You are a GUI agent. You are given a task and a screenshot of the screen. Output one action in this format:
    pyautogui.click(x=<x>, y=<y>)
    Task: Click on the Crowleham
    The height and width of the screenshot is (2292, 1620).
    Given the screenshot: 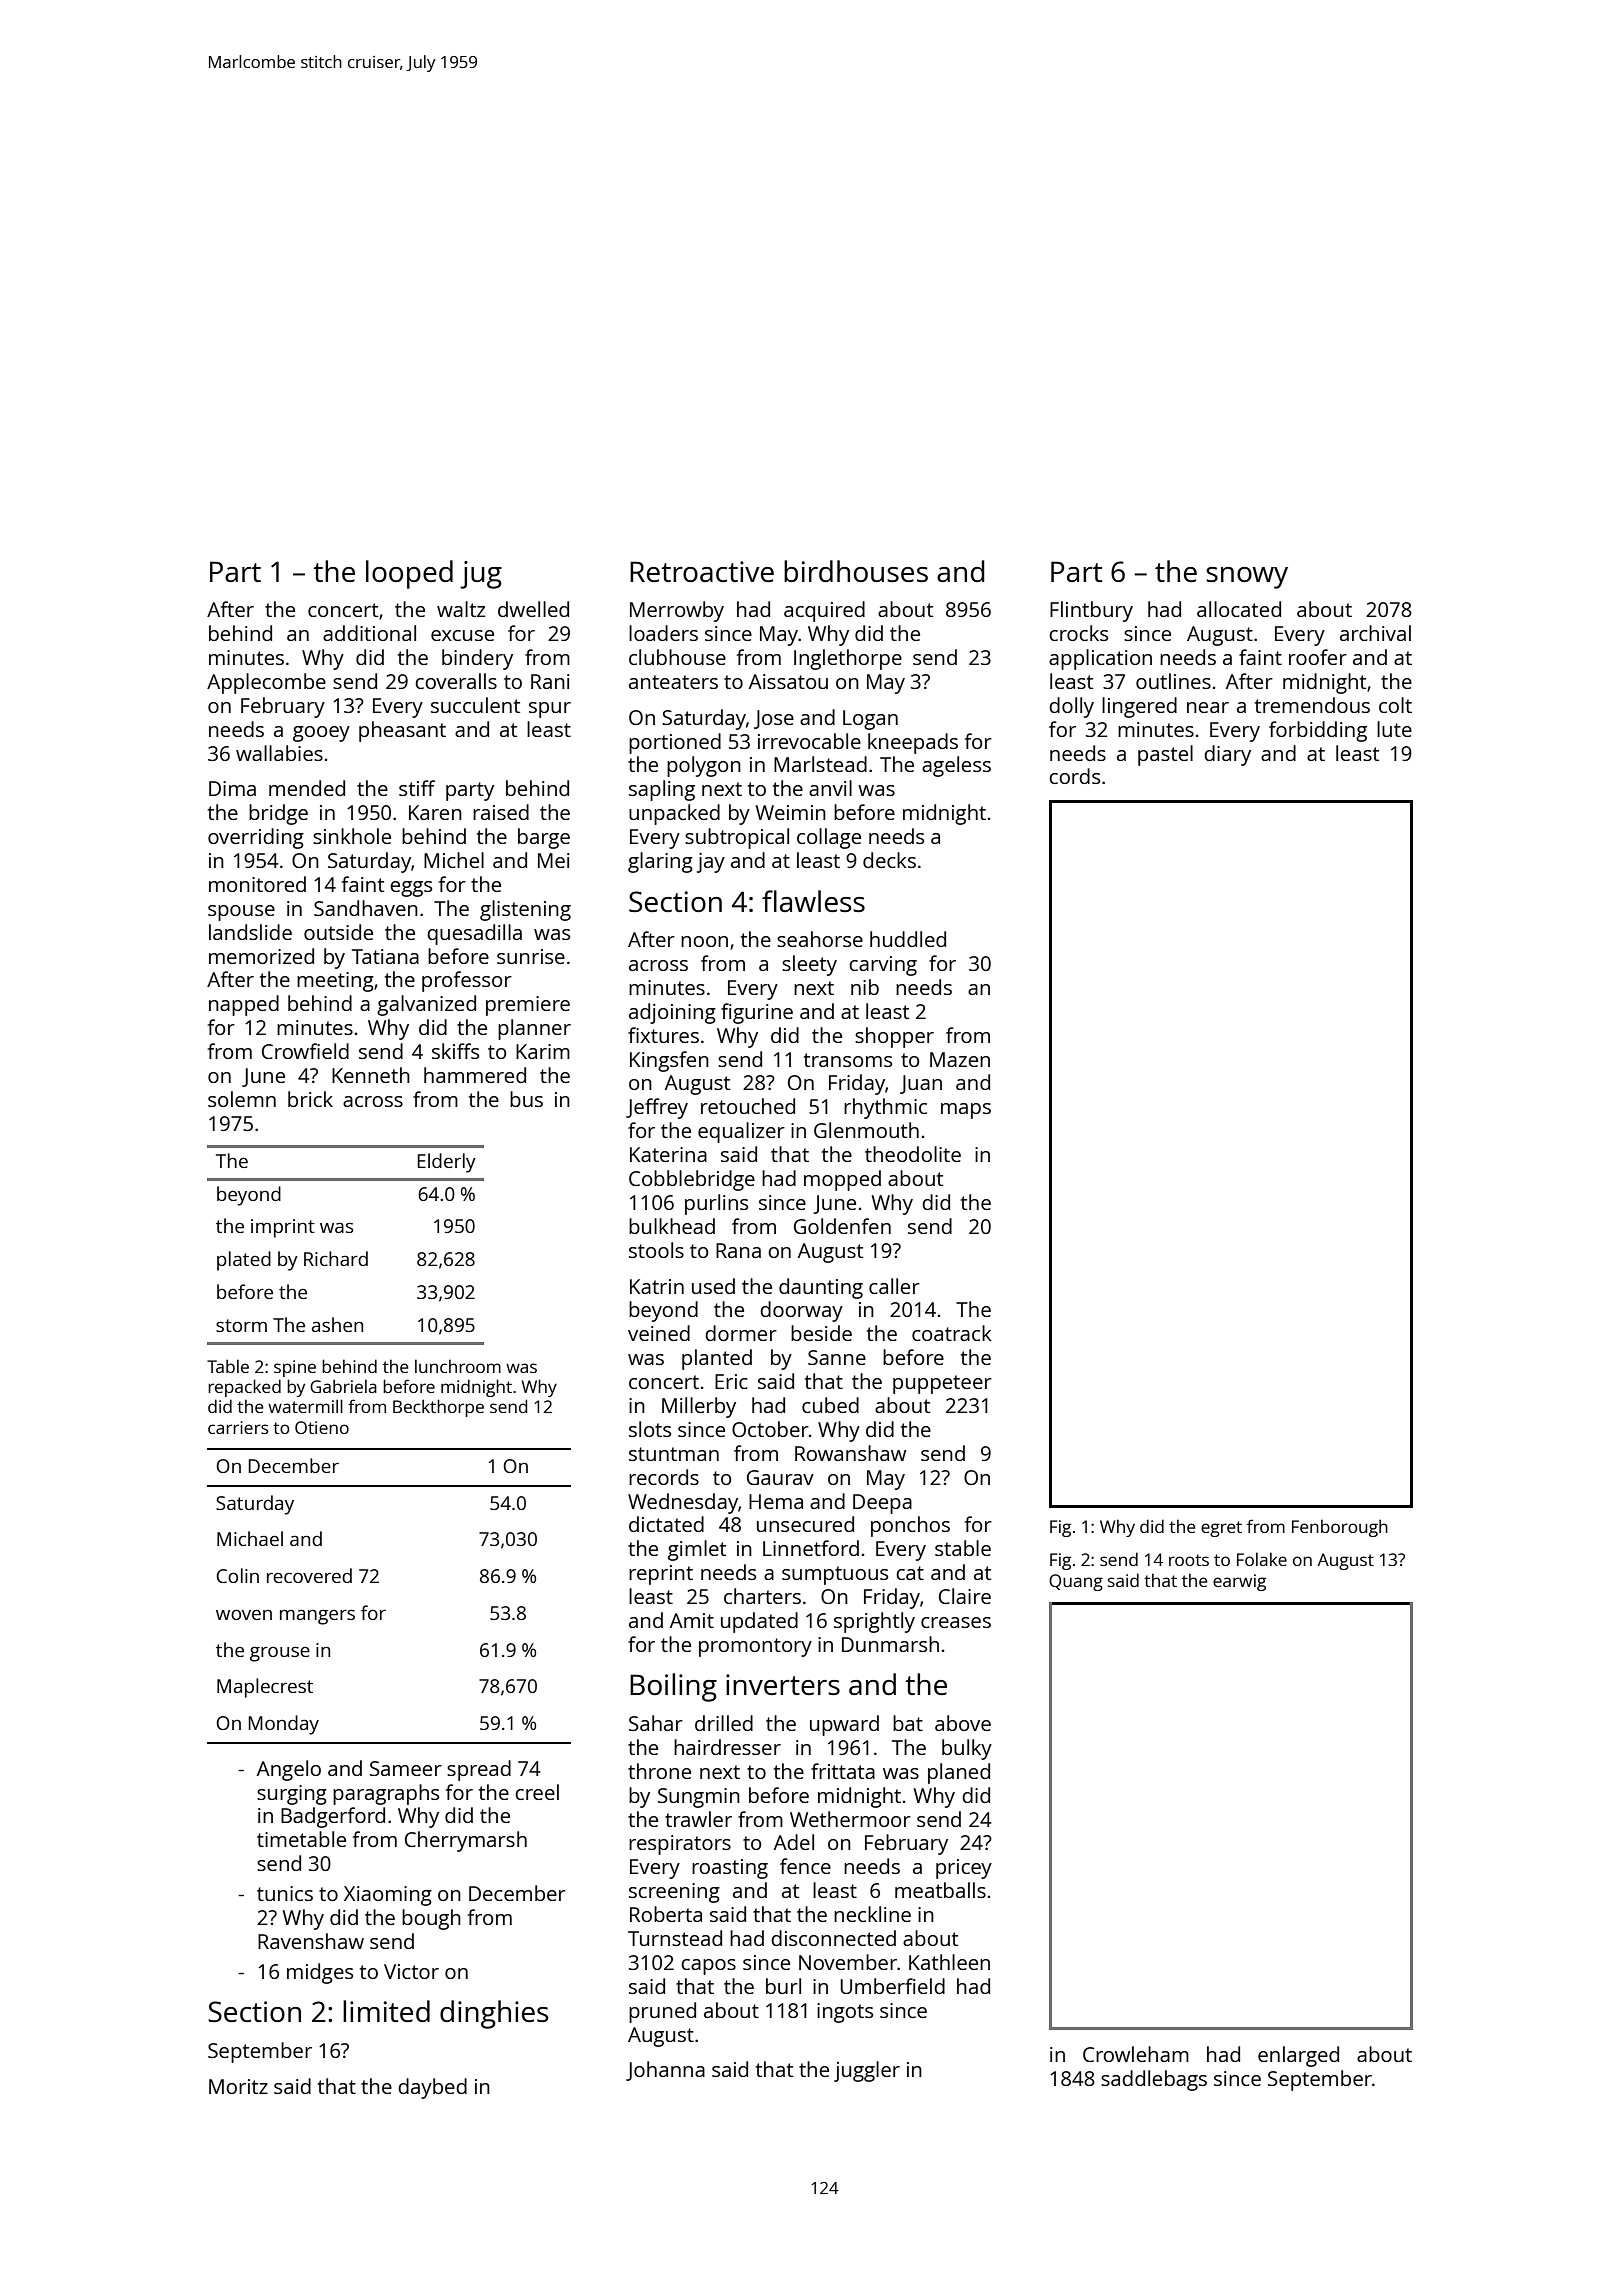 What is the action you would take?
    pyautogui.click(x=1136, y=2054)
